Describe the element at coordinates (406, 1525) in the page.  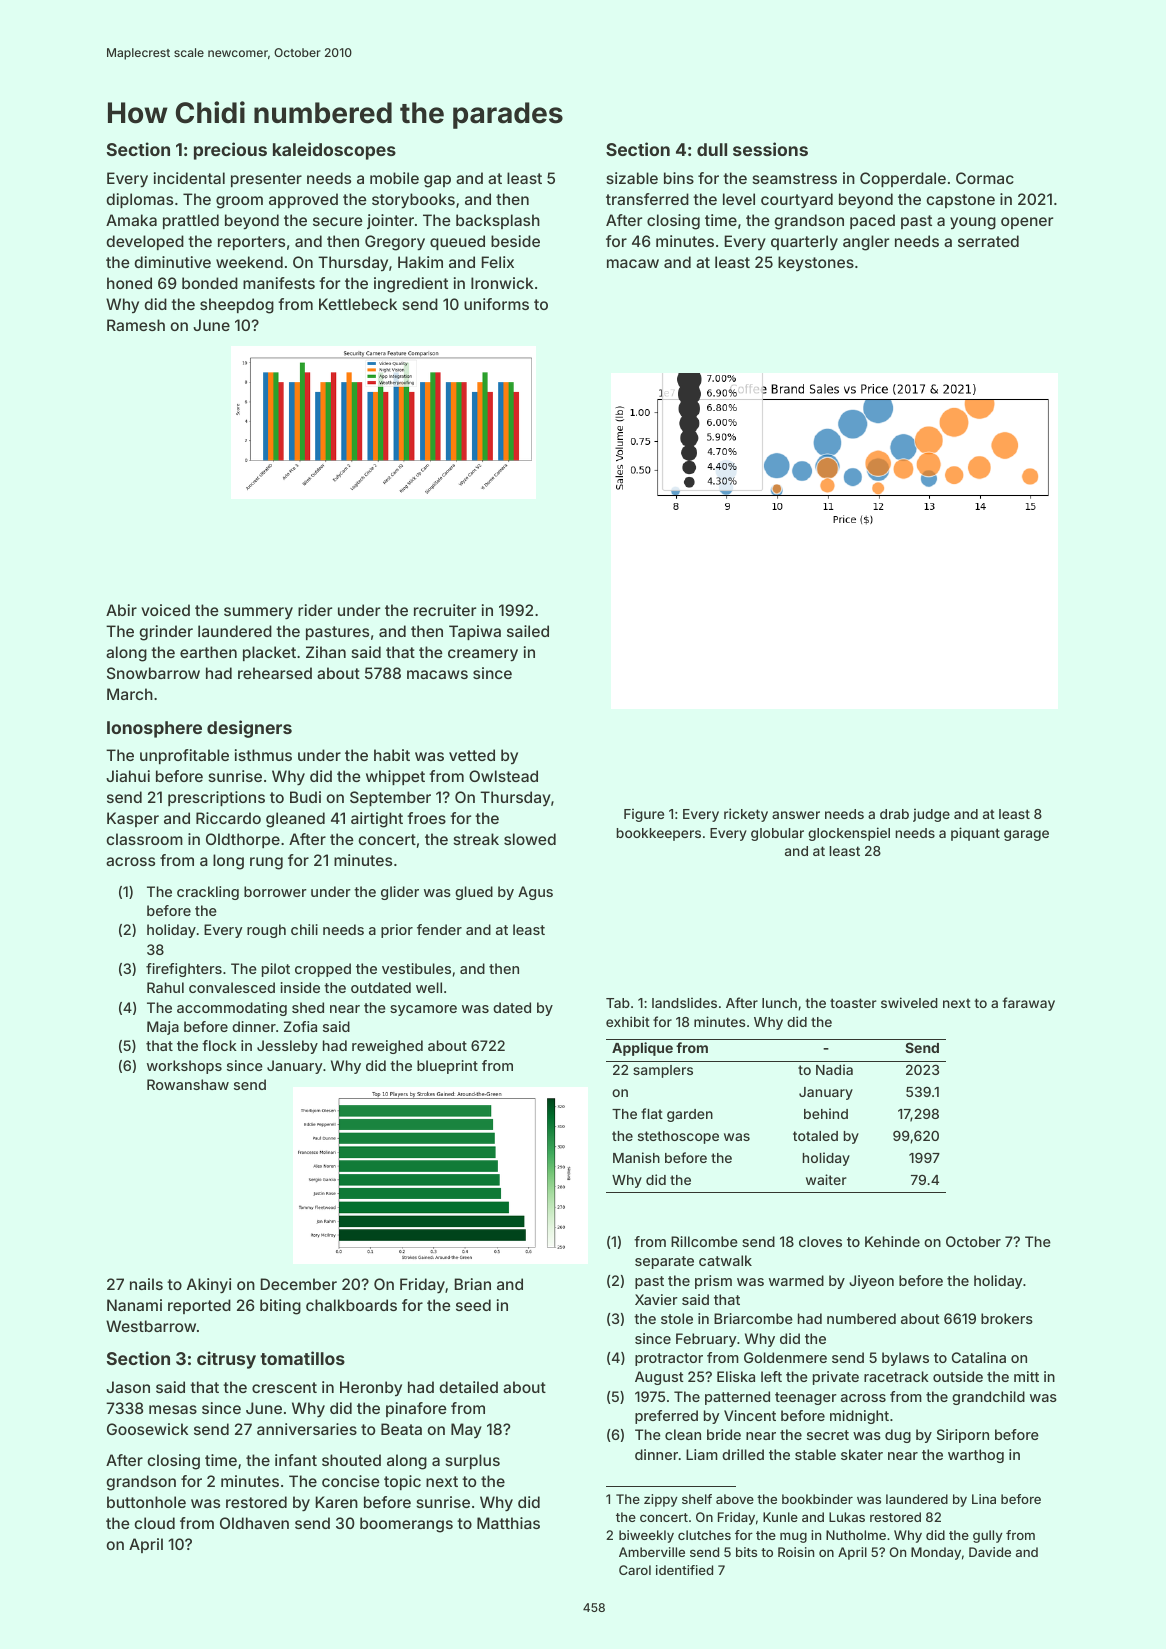
I see `boomerangs` at that location.
